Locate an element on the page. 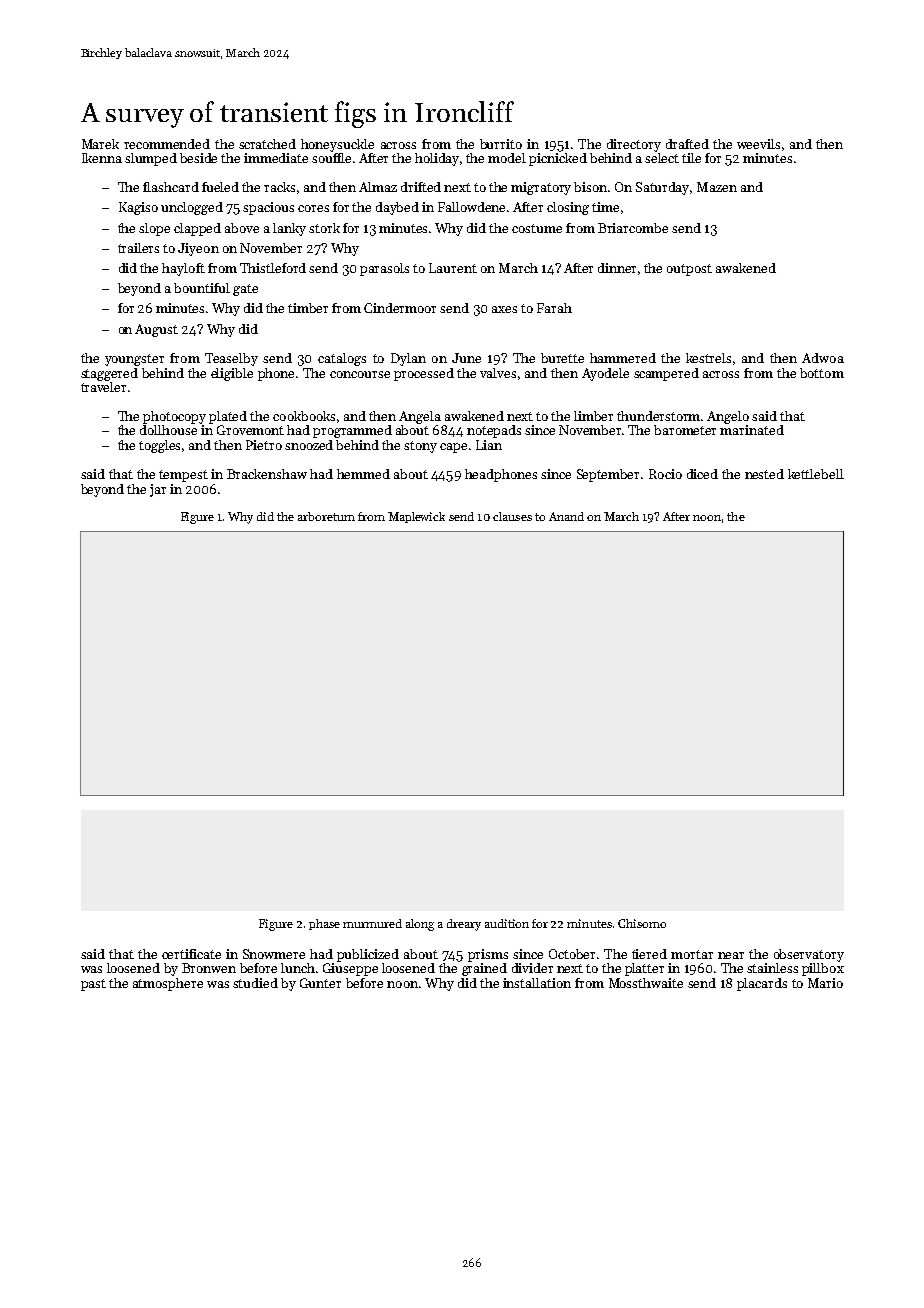  arboretum is located at coordinates (326, 516).
